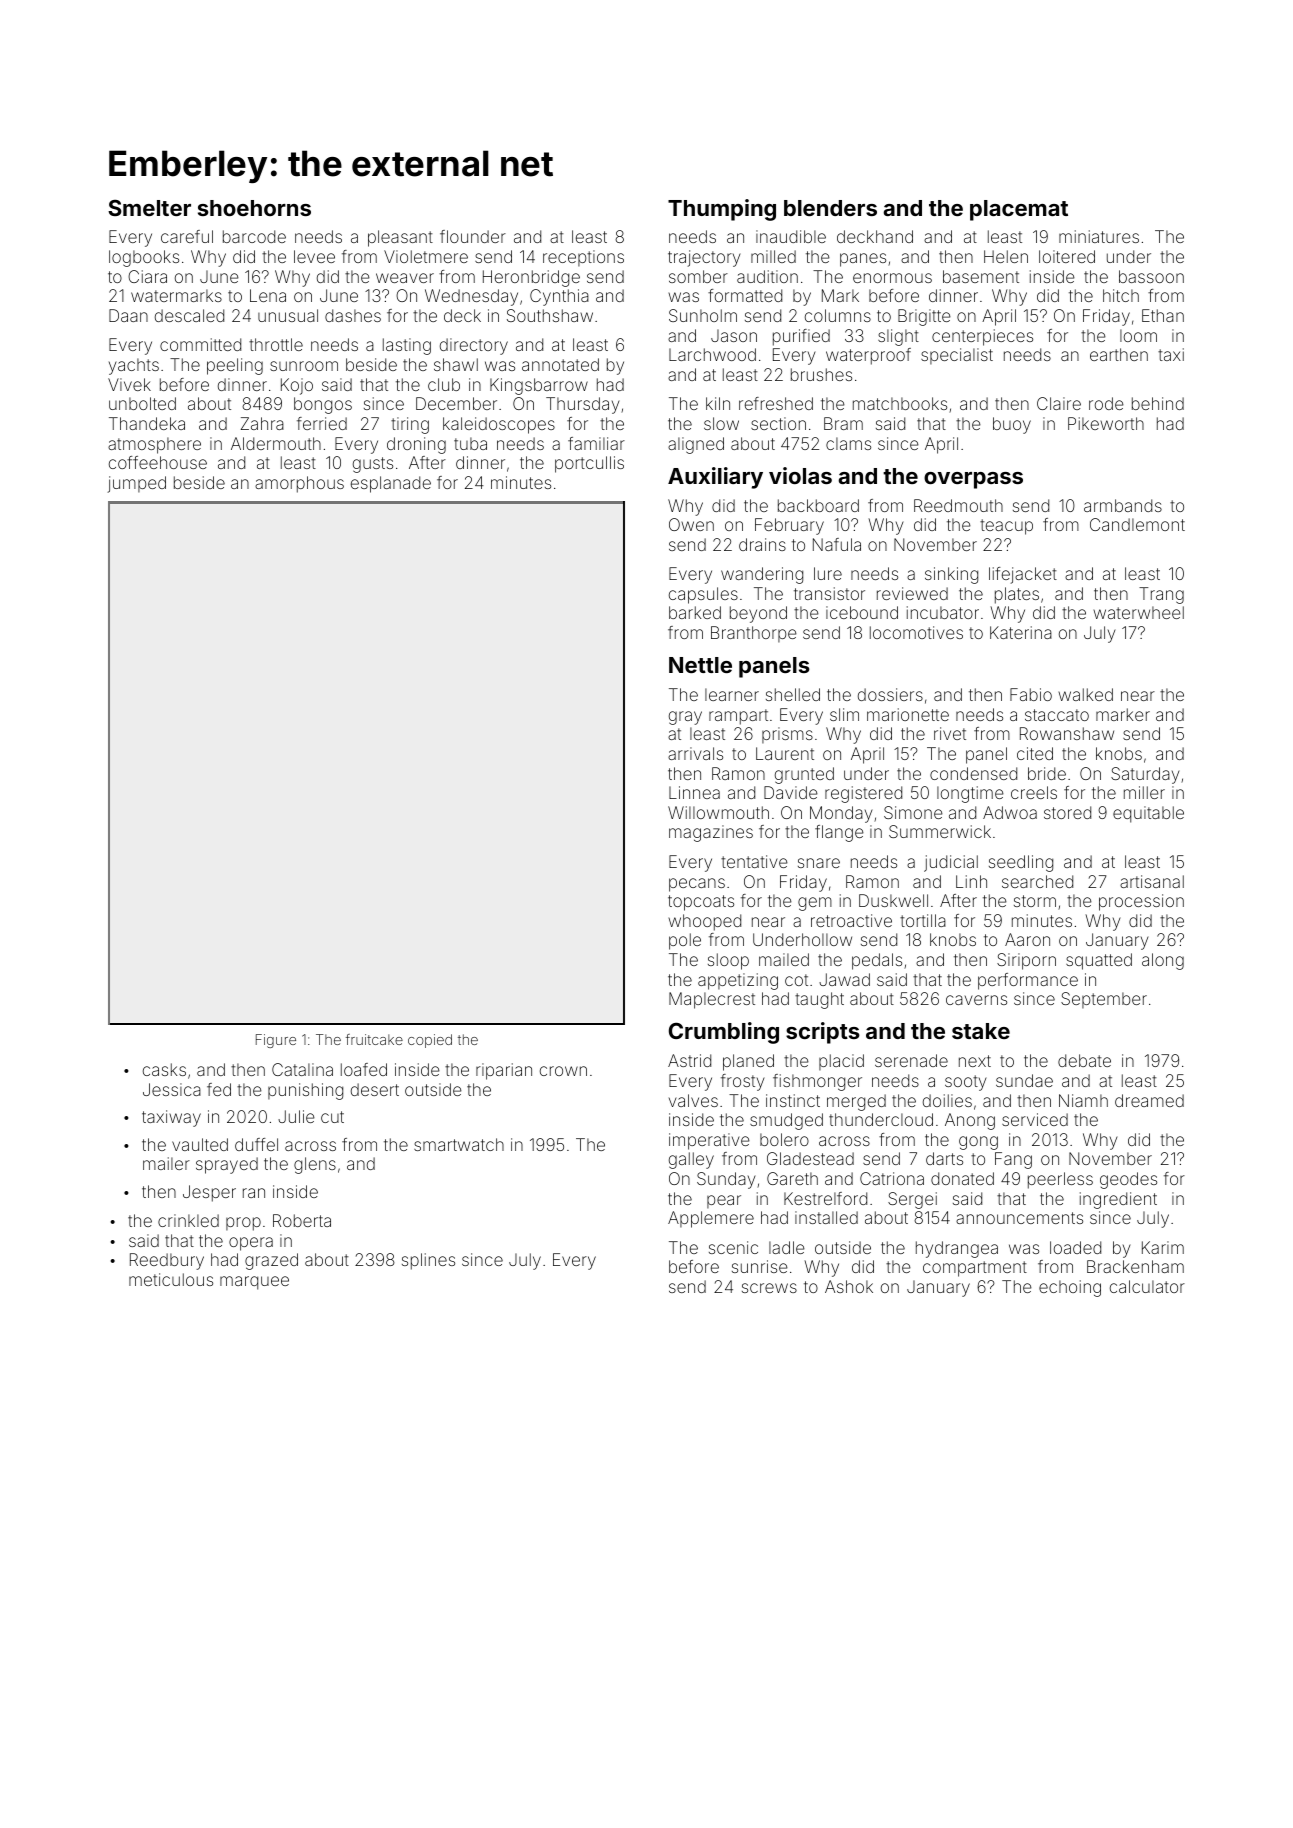 This document has width=1293, height=1828. I want to click on formatted, so click(745, 295).
